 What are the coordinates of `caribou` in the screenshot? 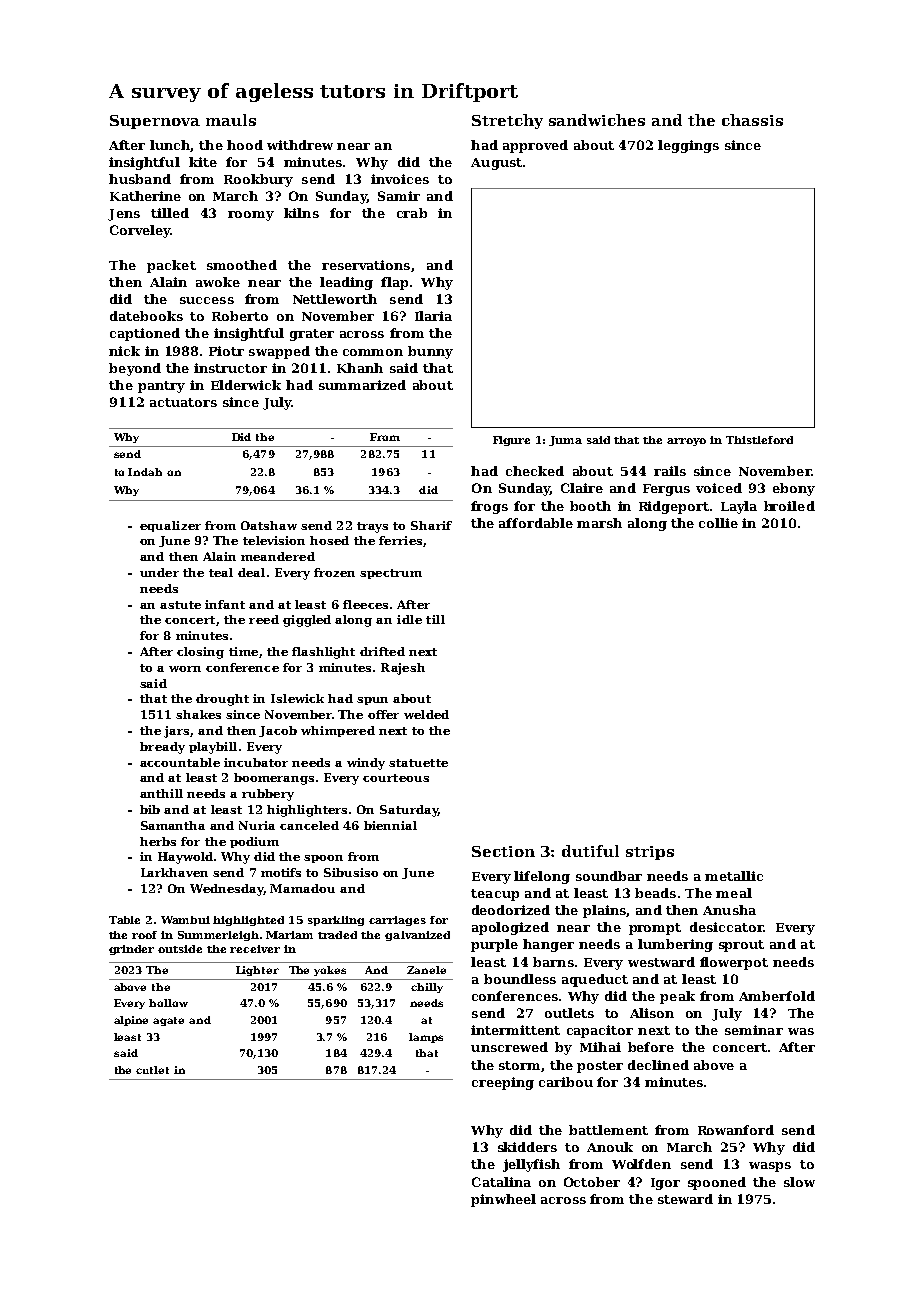 It's located at (566, 1082).
